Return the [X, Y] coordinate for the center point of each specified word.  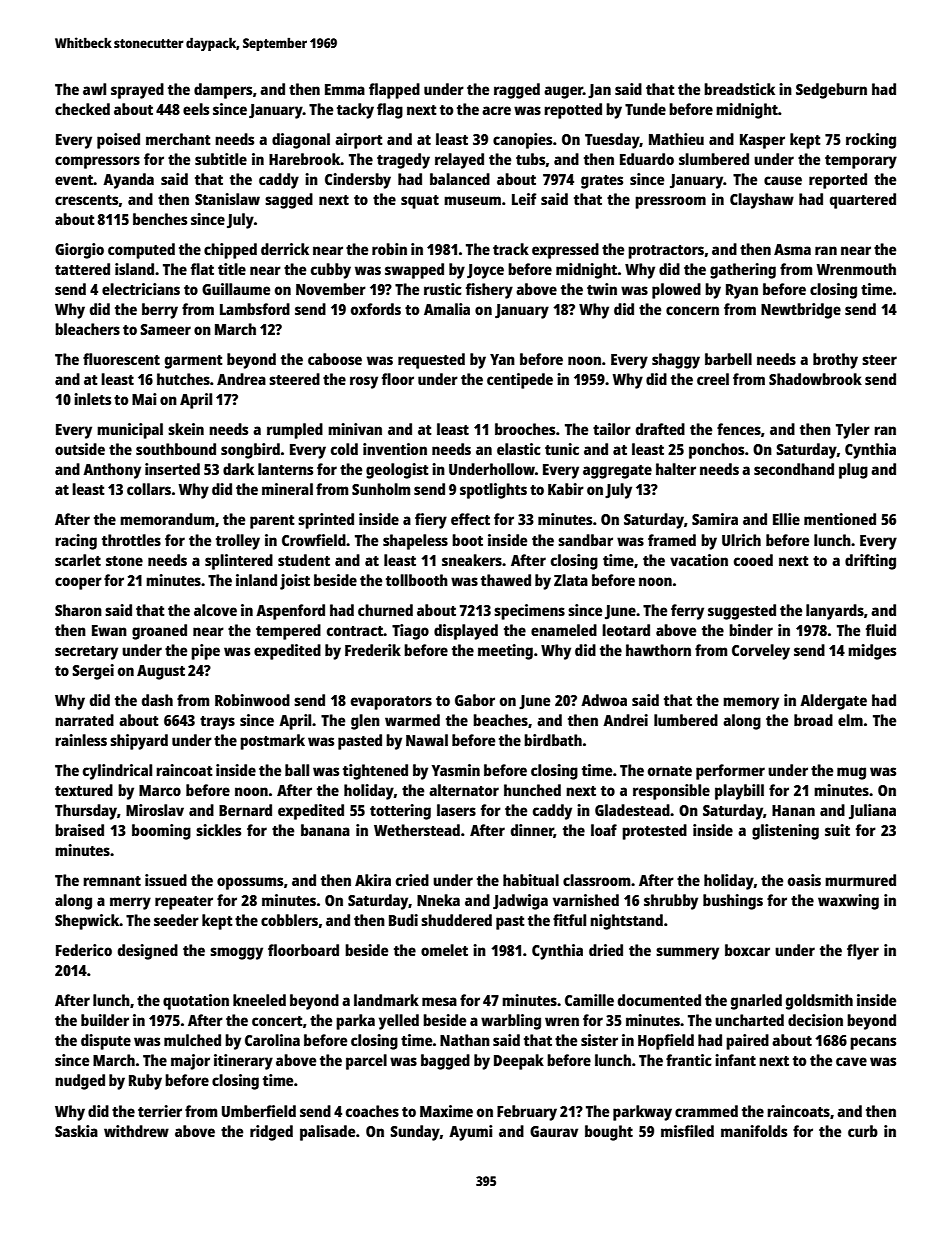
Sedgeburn [831, 91]
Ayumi [471, 1133]
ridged [271, 1133]
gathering [743, 271]
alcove [215, 610]
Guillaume [236, 289]
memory [751, 703]
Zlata [571, 580]
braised [79, 830]
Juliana [872, 812]
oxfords [376, 309]
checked [82, 109]
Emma [345, 89]
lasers [456, 810]
